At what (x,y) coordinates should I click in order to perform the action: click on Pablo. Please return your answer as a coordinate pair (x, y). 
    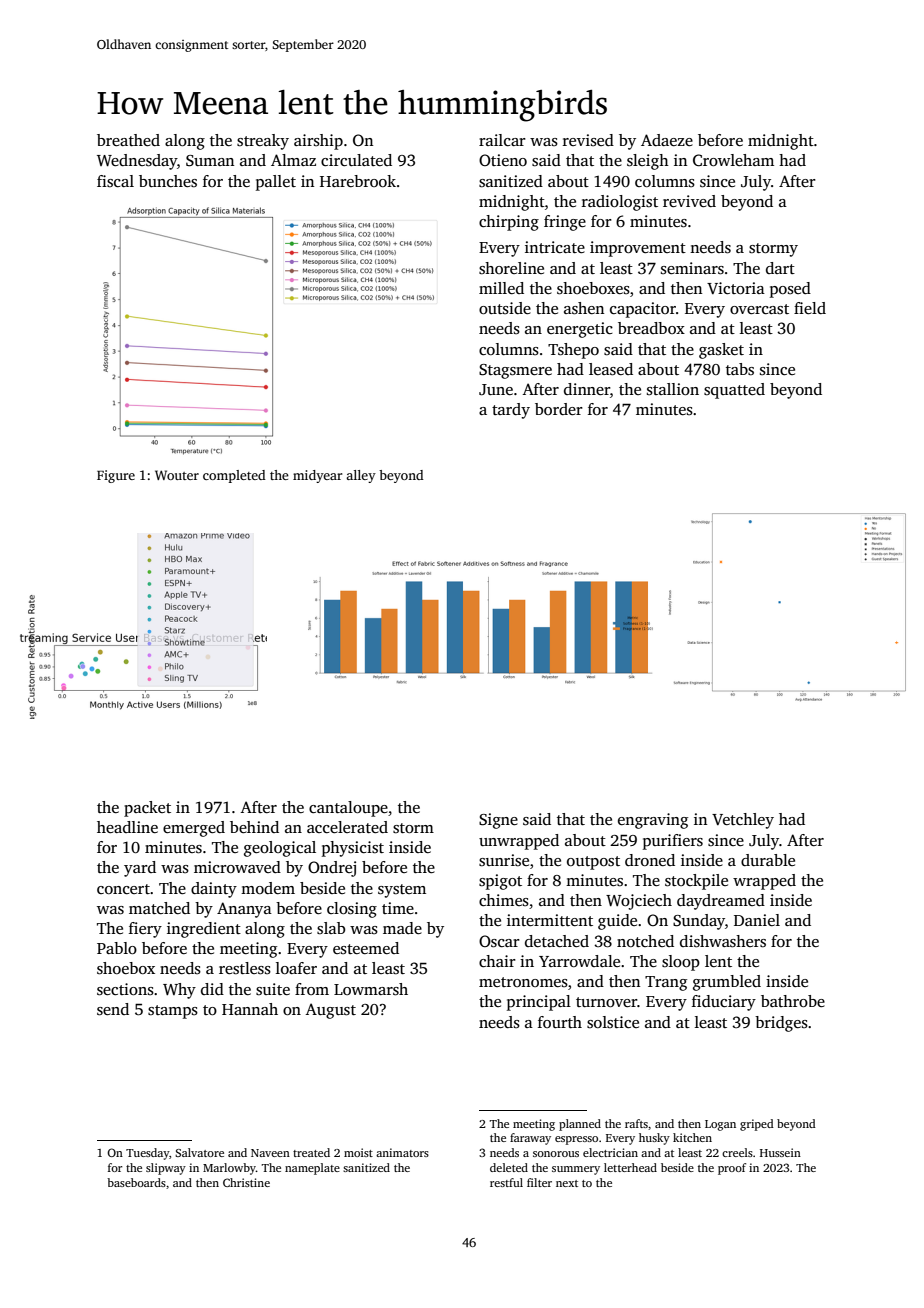
    Looking at the image, I should click on (117, 948).
